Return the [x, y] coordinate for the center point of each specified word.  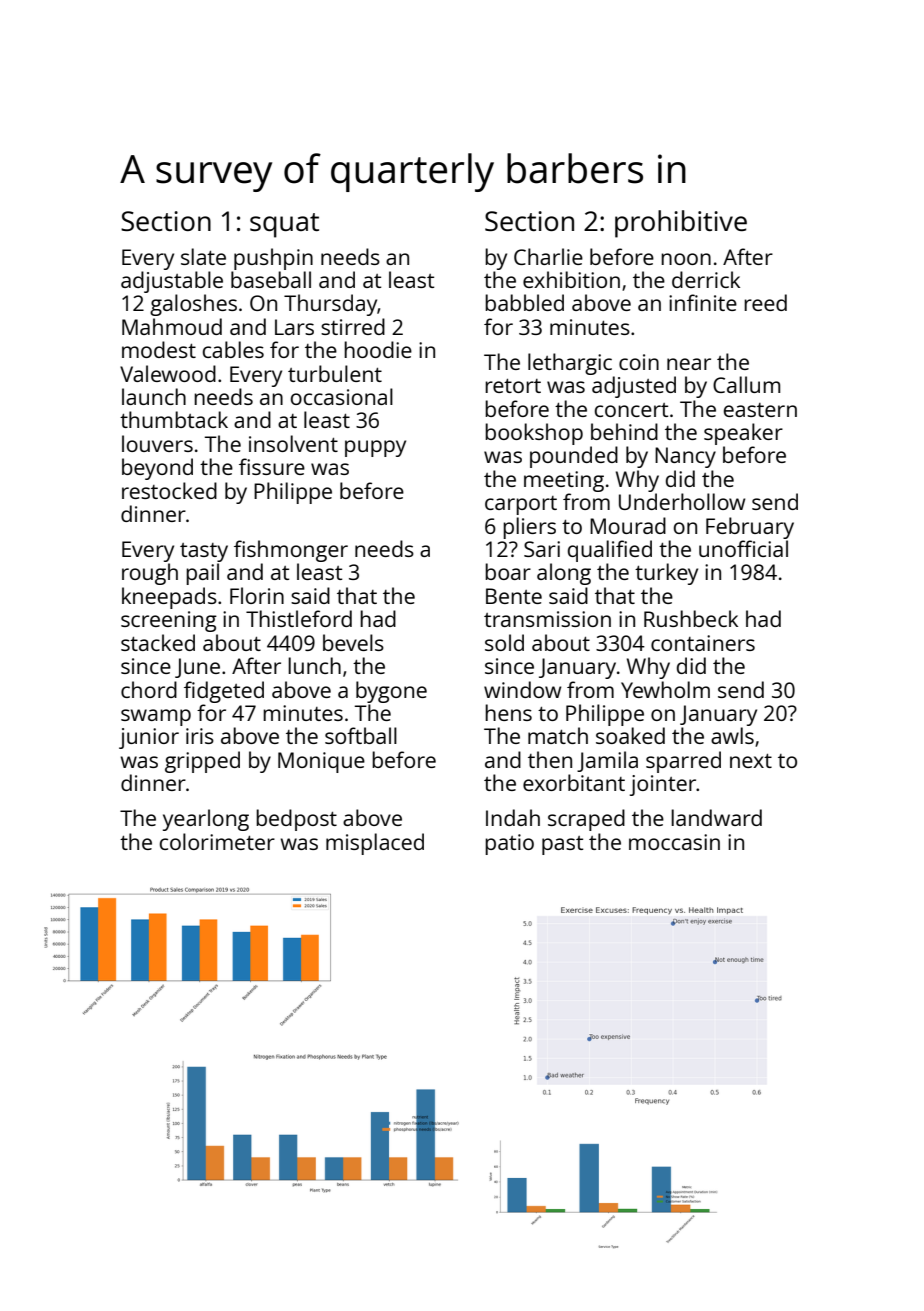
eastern [760, 410]
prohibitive [681, 224]
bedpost [296, 820]
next [751, 761]
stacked [158, 642]
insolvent [293, 443]
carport [521, 505]
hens [508, 712]
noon [686, 259]
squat [284, 225]
